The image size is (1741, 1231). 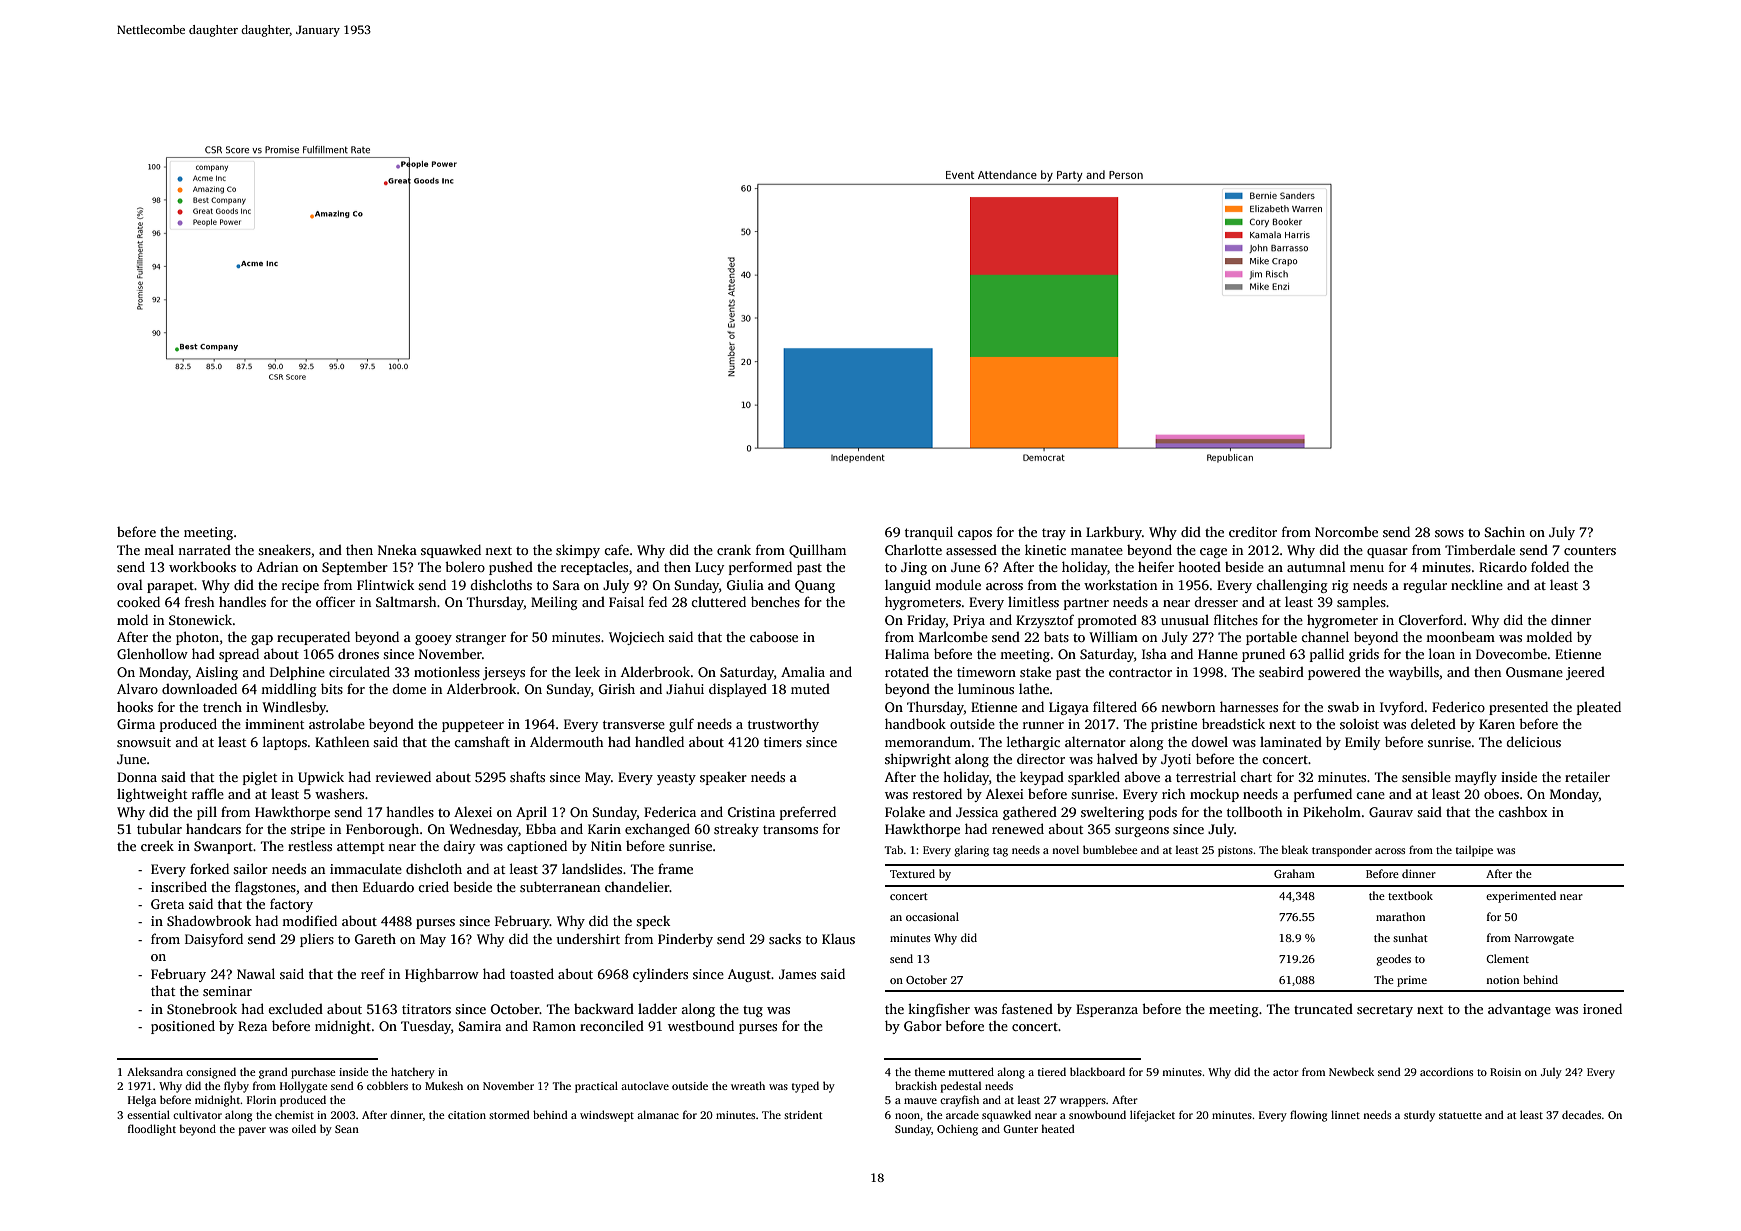 What do you see at coordinates (1114, 533) in the page?
I see `Larkbury` at bounding box center [1114, 533].
